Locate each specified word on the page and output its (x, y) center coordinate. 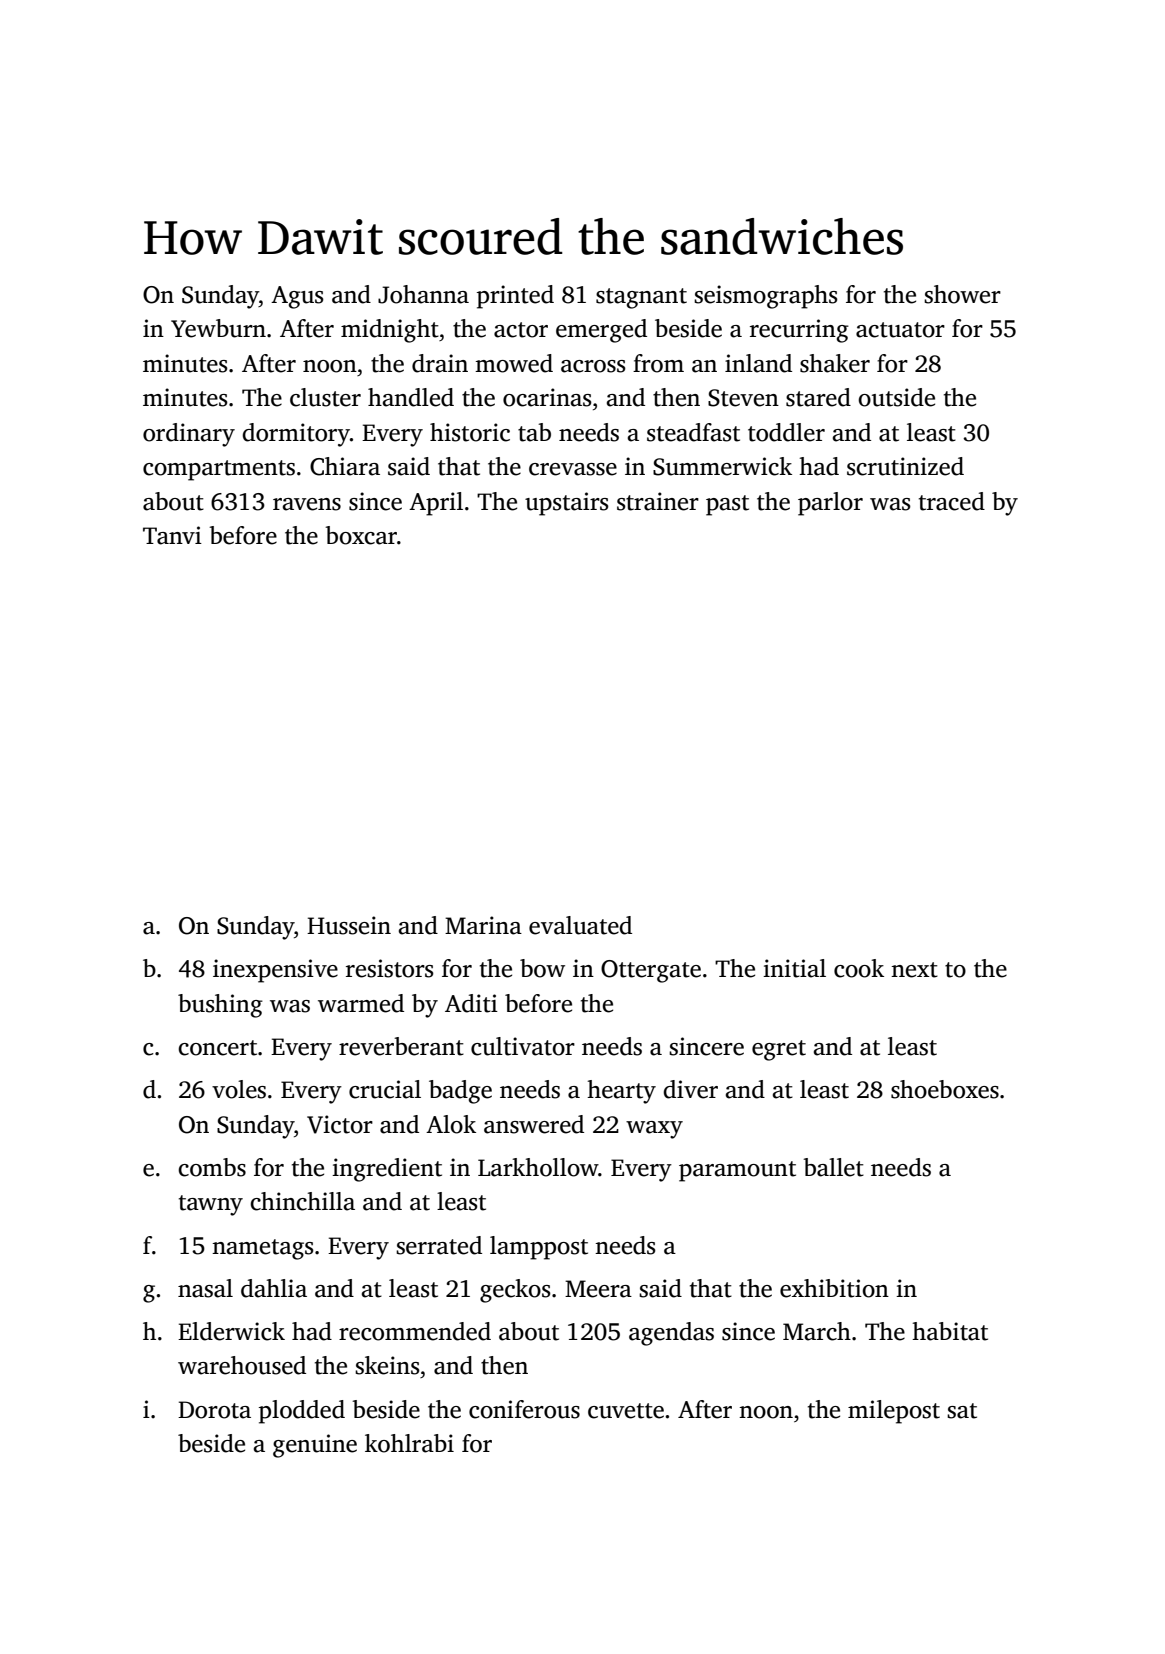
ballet (833, 1167)
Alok (451, 1124)
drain (440, 363)
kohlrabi (409, 1443)
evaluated (580, 925)
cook (859, 968)
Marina (483, 925)
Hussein (349, 925)
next (914, 970)
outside (896, 397)
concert (217, 1048)
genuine (315, 1446)
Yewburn (218, 328)
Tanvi (172, 535)
